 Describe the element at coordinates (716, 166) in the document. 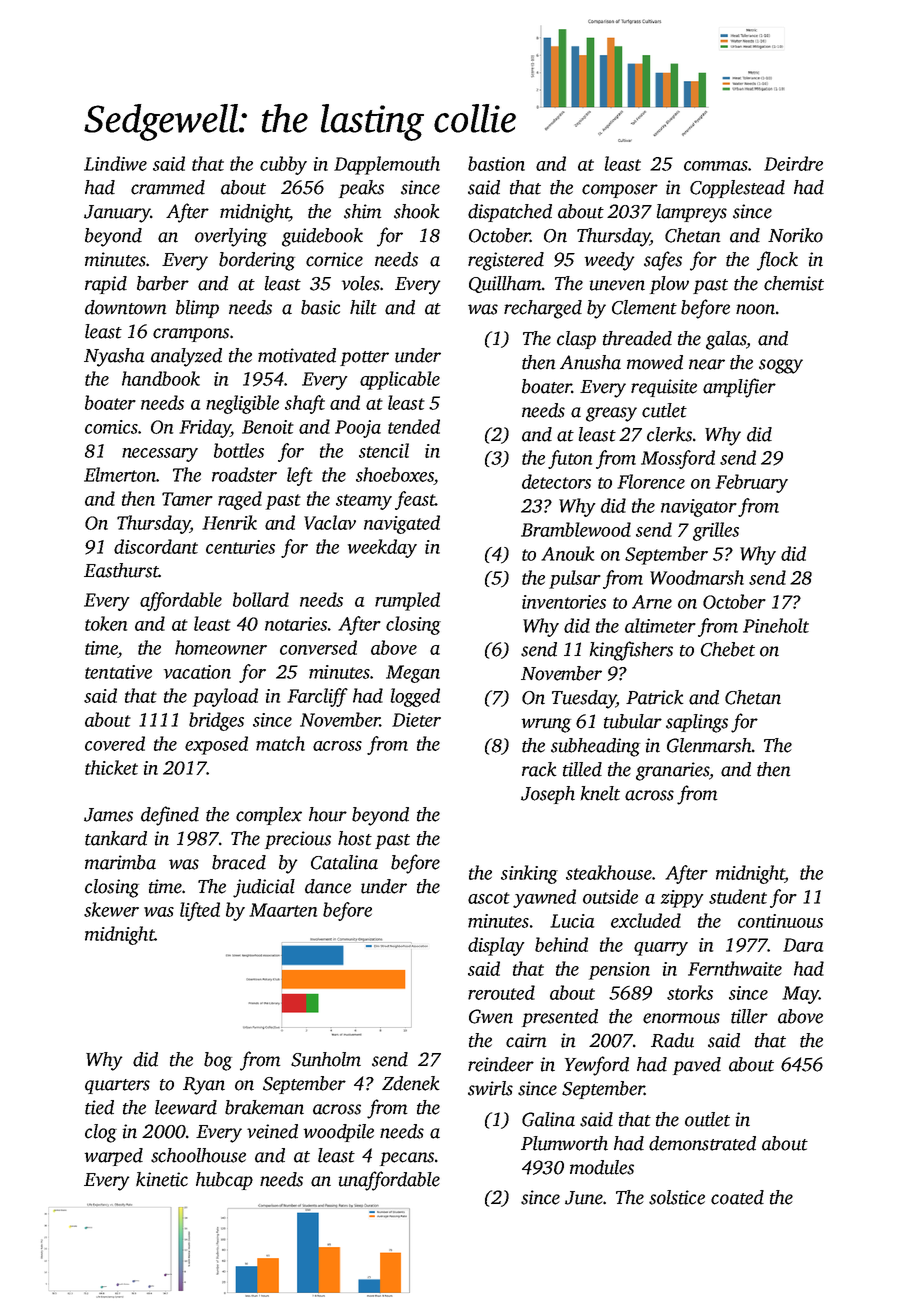

I see `commas` at that location.
